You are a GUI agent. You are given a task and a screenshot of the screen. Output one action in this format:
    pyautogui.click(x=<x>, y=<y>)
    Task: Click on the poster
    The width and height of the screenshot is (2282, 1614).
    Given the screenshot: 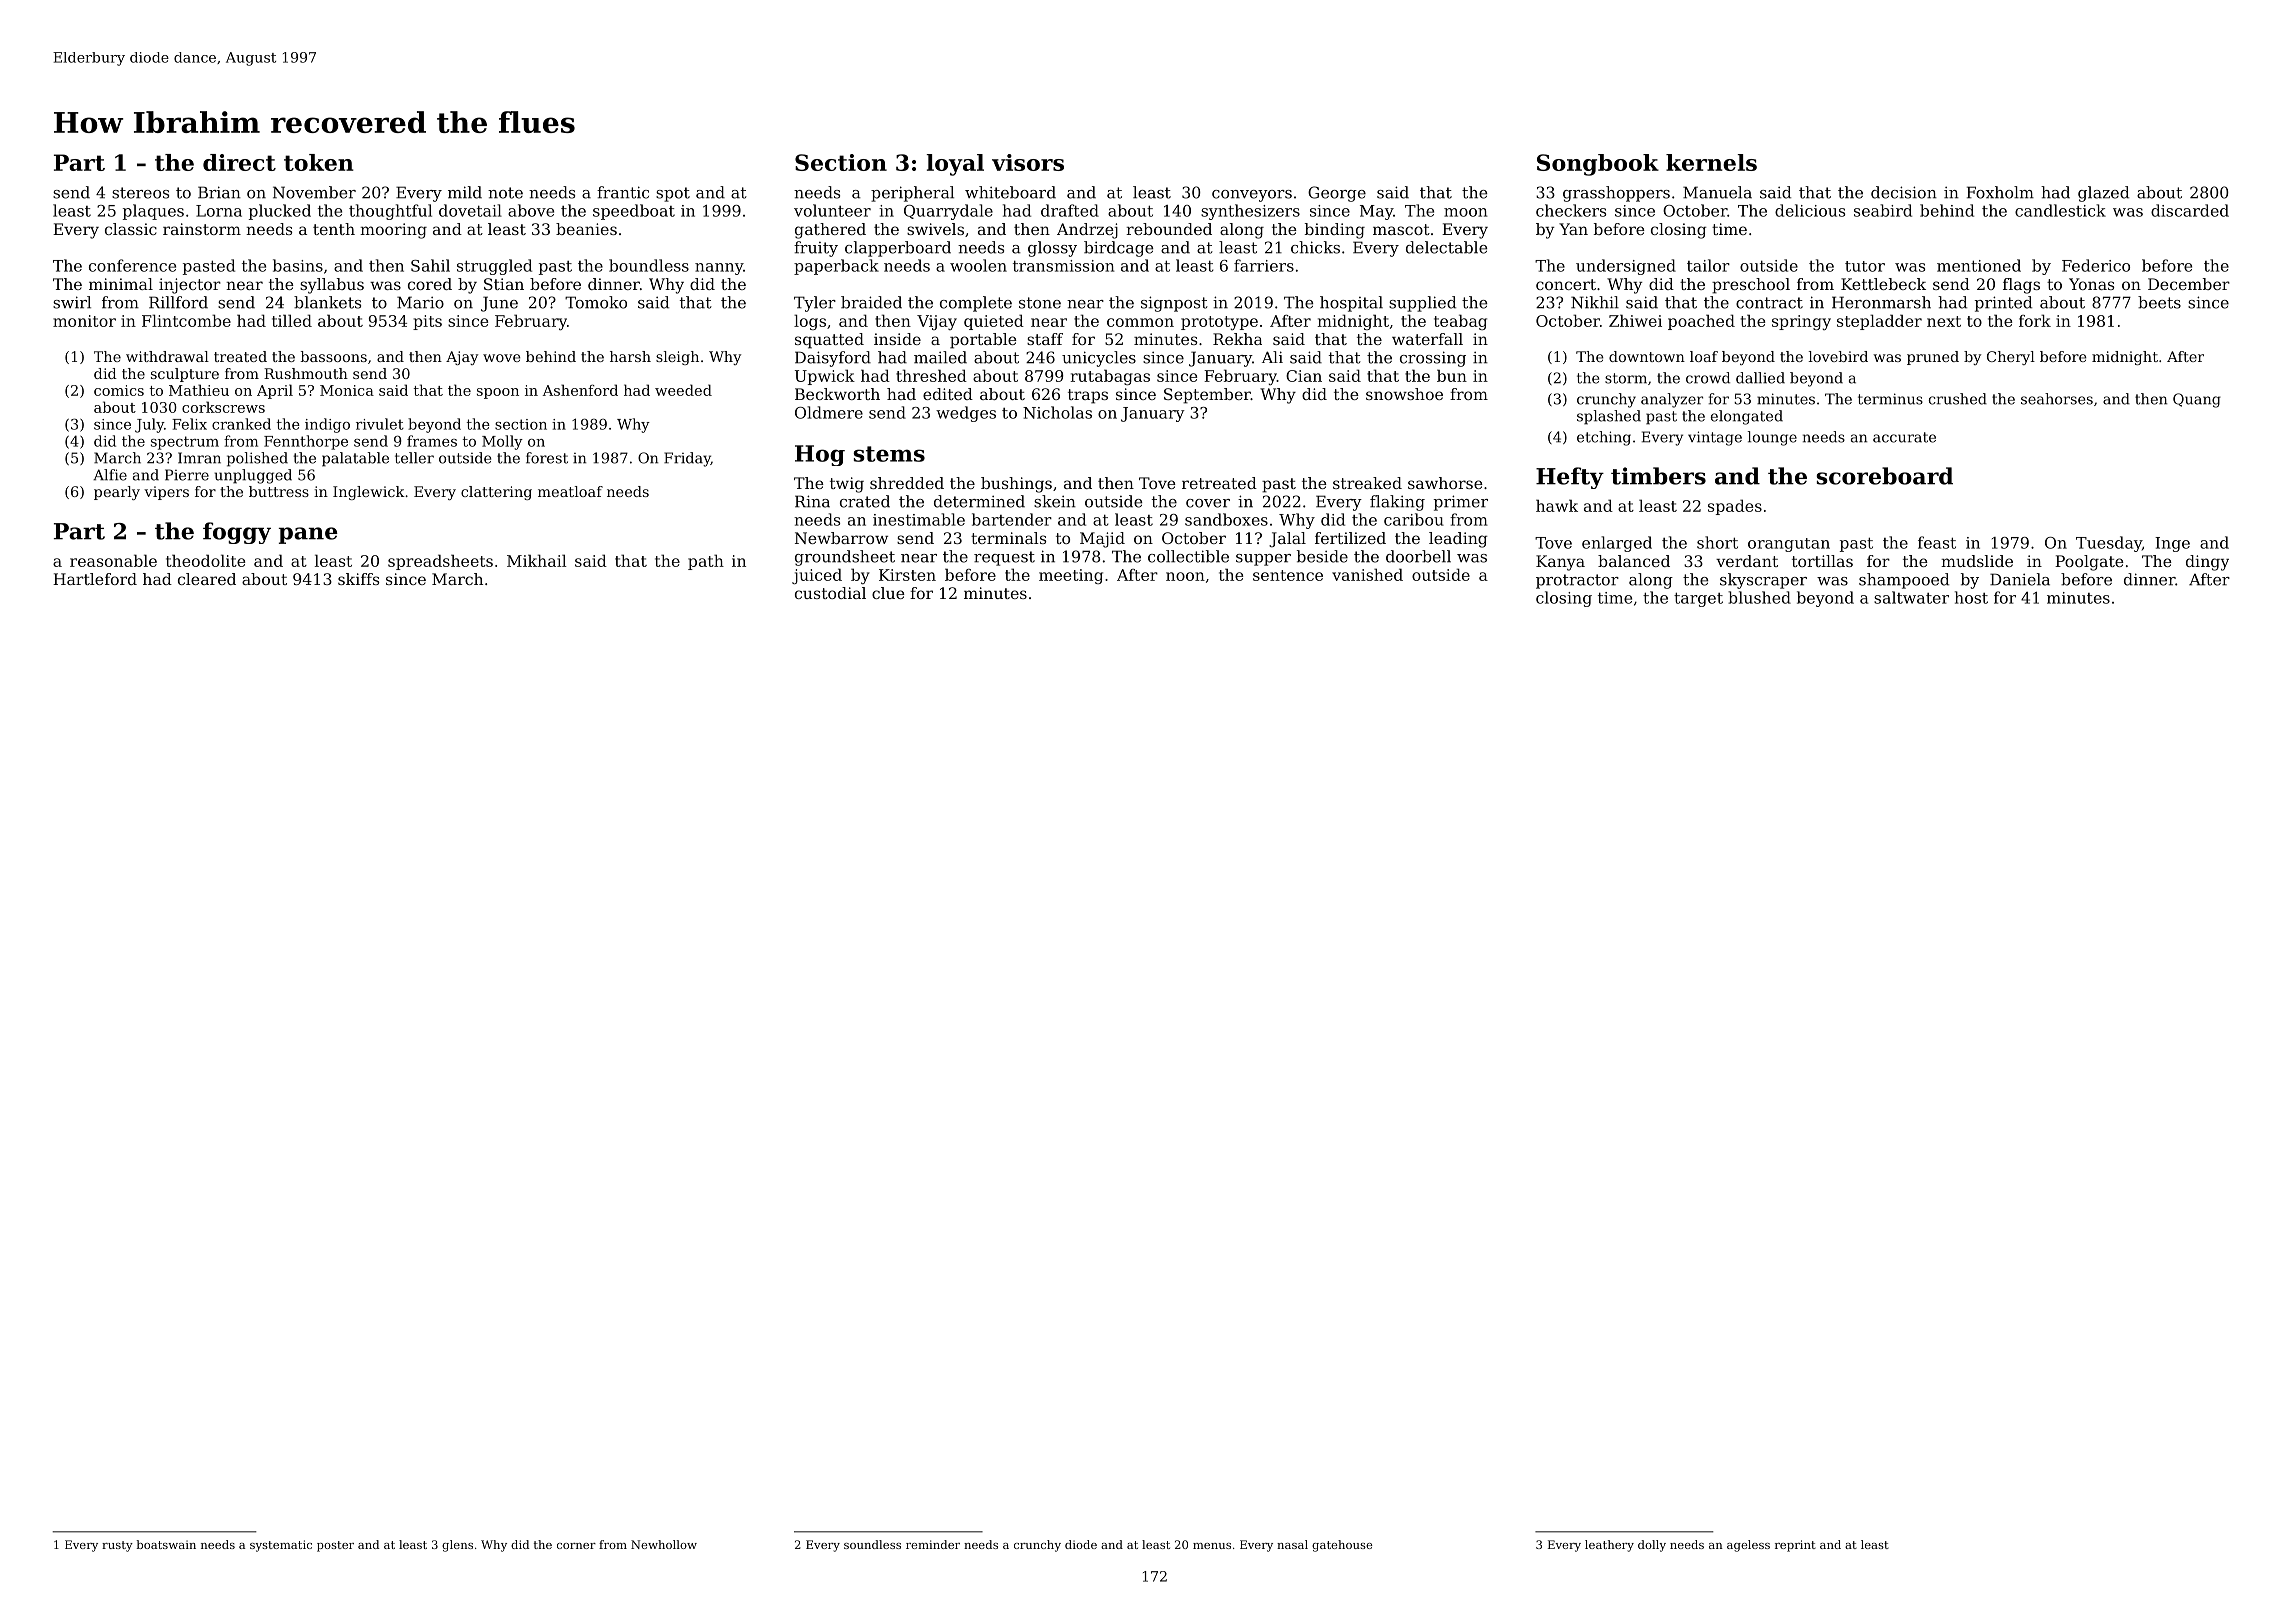 What is the action you would take?
    pyautogui.click(x=335, y=1546)
